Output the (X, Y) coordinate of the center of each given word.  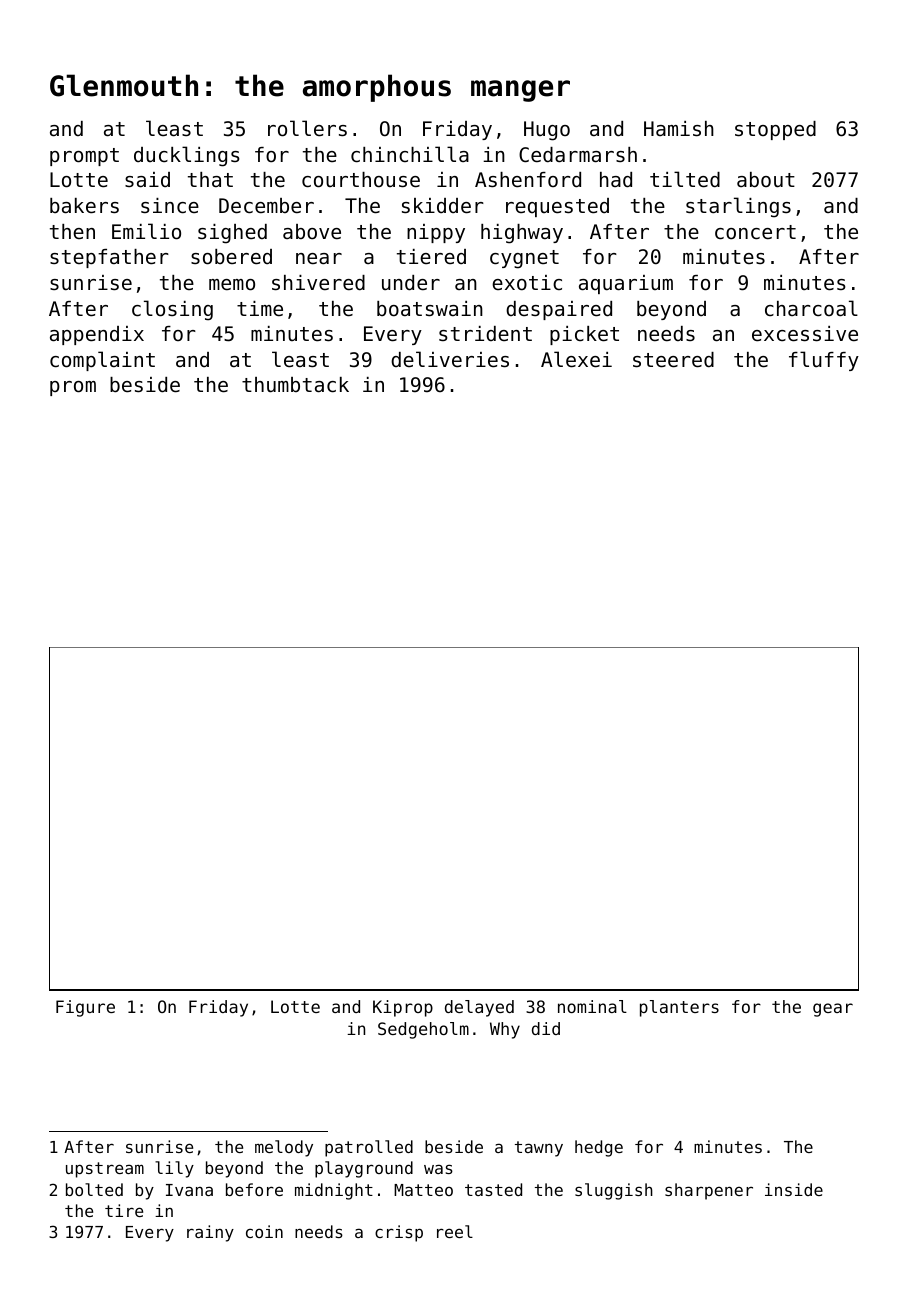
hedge (599, 1148)
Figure (85, 1008)
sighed (232, 234)
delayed (479, 1008)
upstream (105, 1170)
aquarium (626, 284)
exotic (527, 283)
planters (679, 1008)
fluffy (824, 361)
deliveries (450, 359)
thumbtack (295, 385)
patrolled (369, 1148)
